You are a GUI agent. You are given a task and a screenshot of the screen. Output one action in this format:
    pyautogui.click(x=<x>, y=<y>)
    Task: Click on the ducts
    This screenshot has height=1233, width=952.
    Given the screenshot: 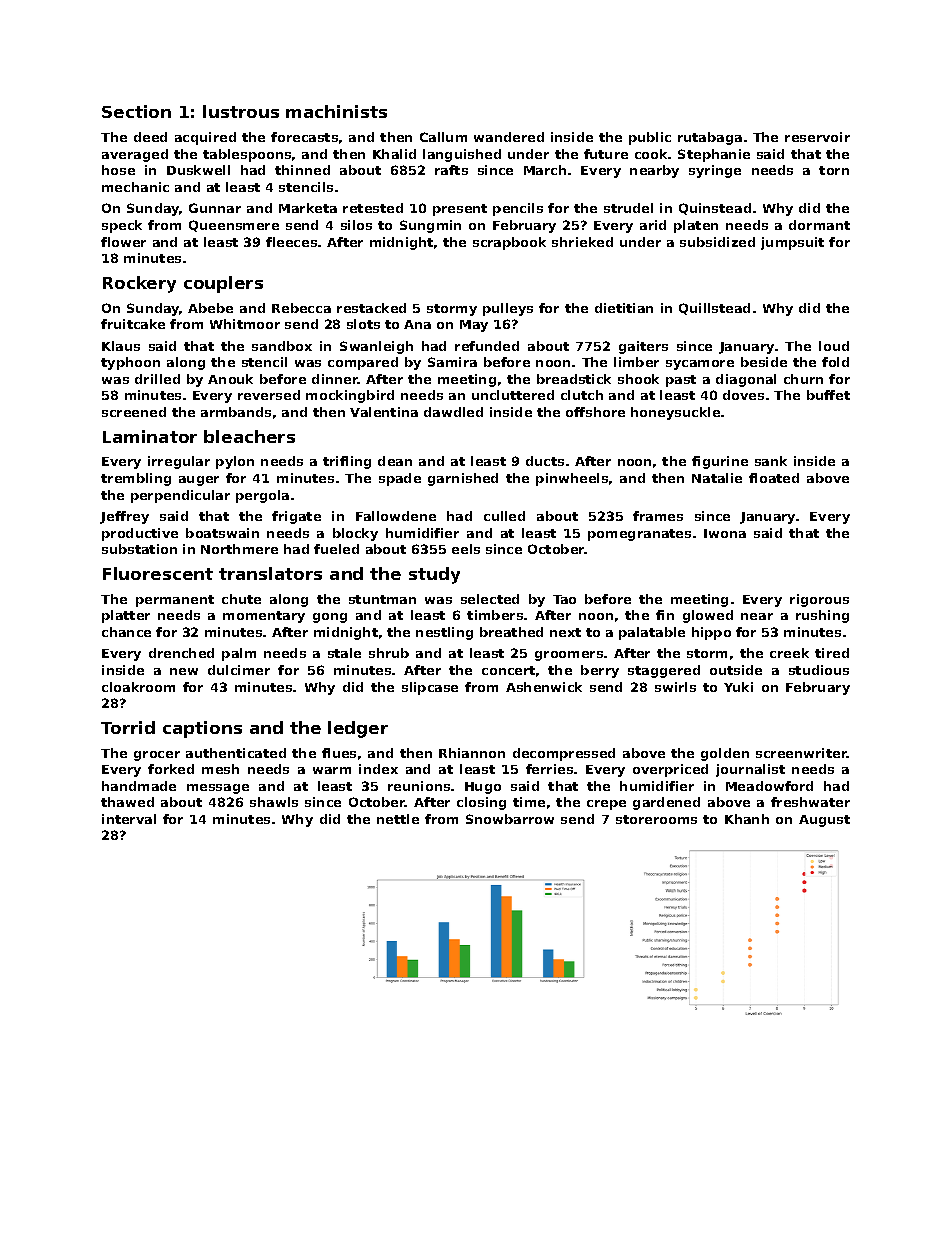 What is the action you would take?
    pyautogui.click(x=545, y=461)
